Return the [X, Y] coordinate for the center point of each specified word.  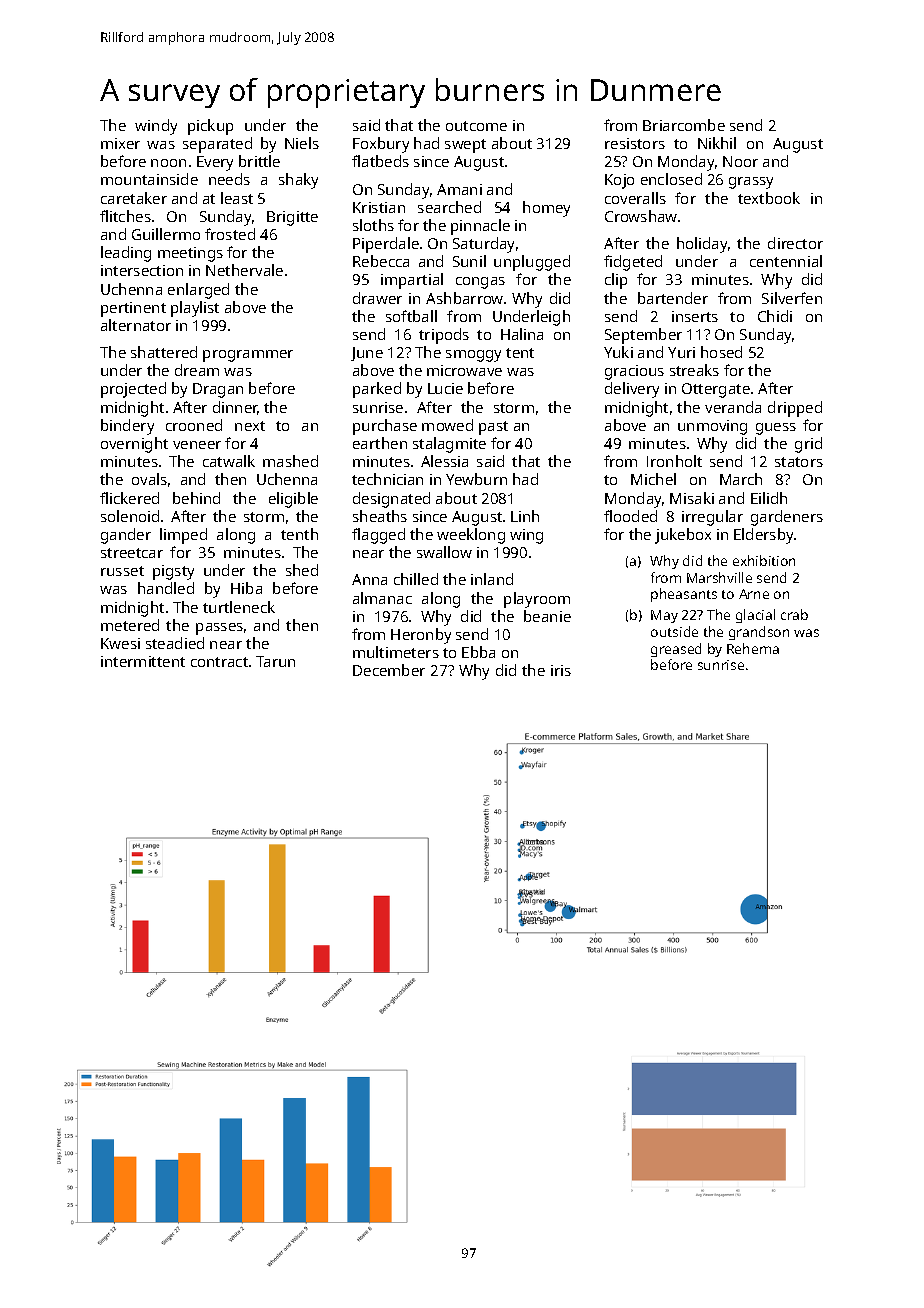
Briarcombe [684, 125]
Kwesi [120, 643]
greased [676, 650]
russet [122, 571]
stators [799, 462]
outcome [476, 126]
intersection [142, 270]
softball [411, 316]
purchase [385, 427]
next [250, 426]
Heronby [421, 636]
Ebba [478, 652]
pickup [210, 127]
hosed [721, 352]
